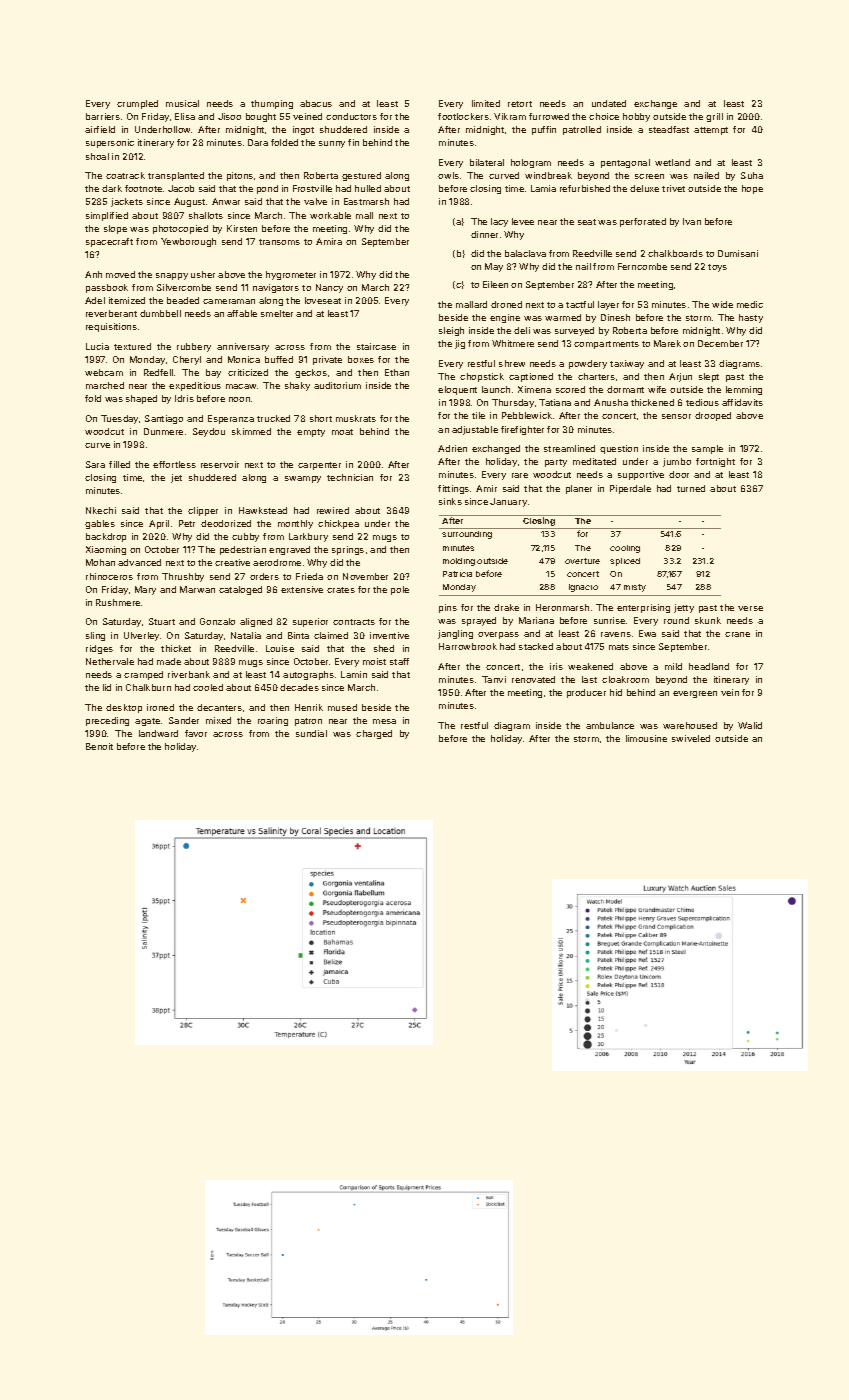  I want to click on verse, so click(750, 608).
